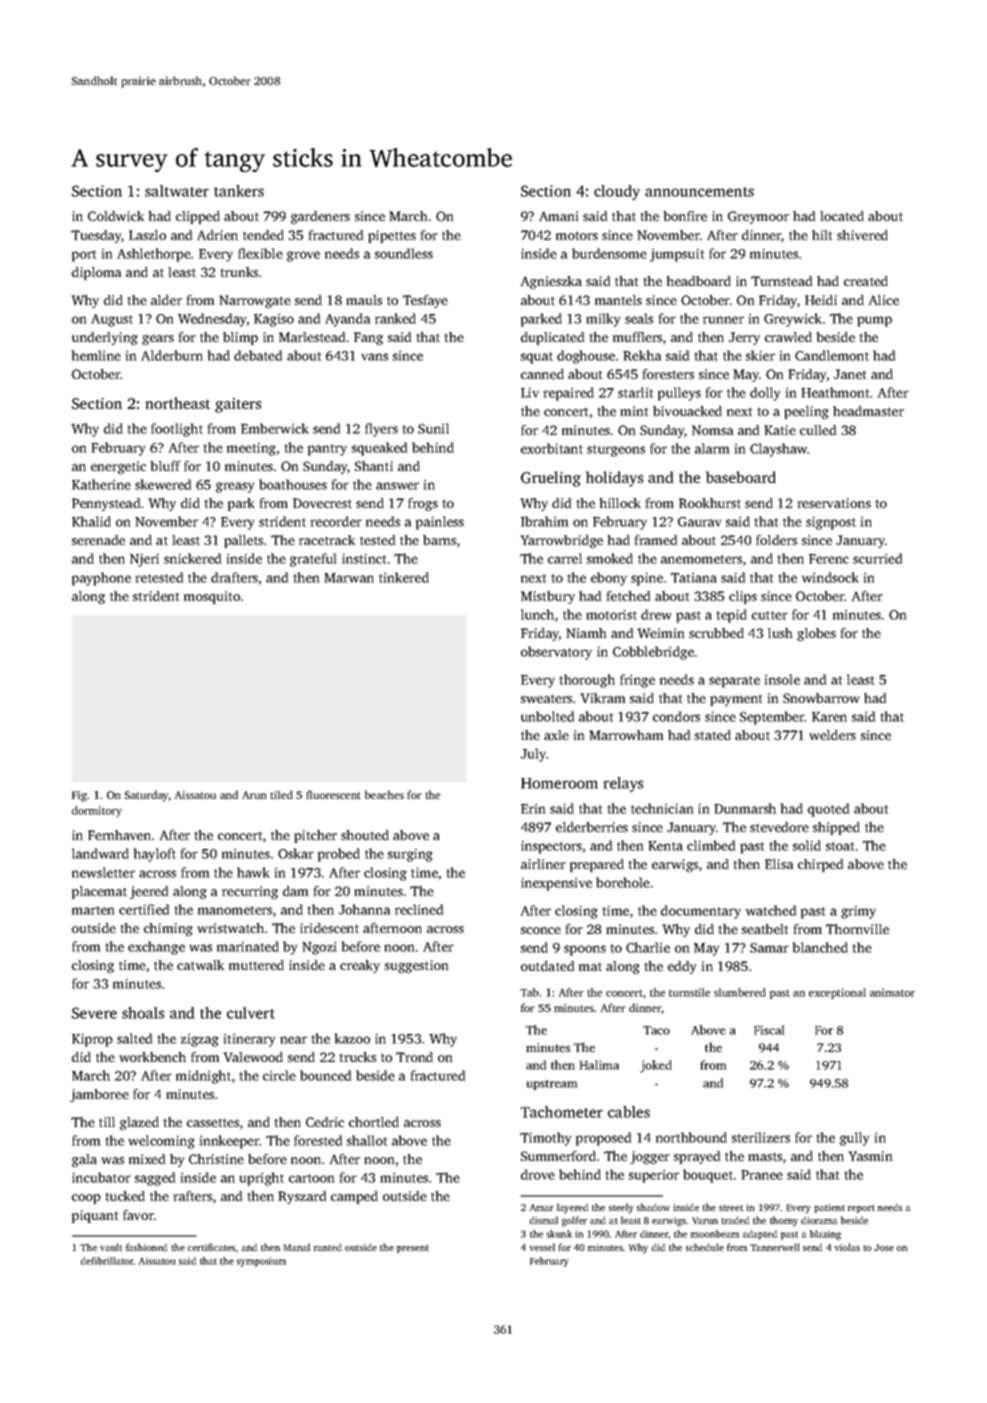 The height and width of the document is (1403, 987). What do you see at coordinates (106, 504) in the document?
I see `Pennystead` at bounding box center [106, 504].
